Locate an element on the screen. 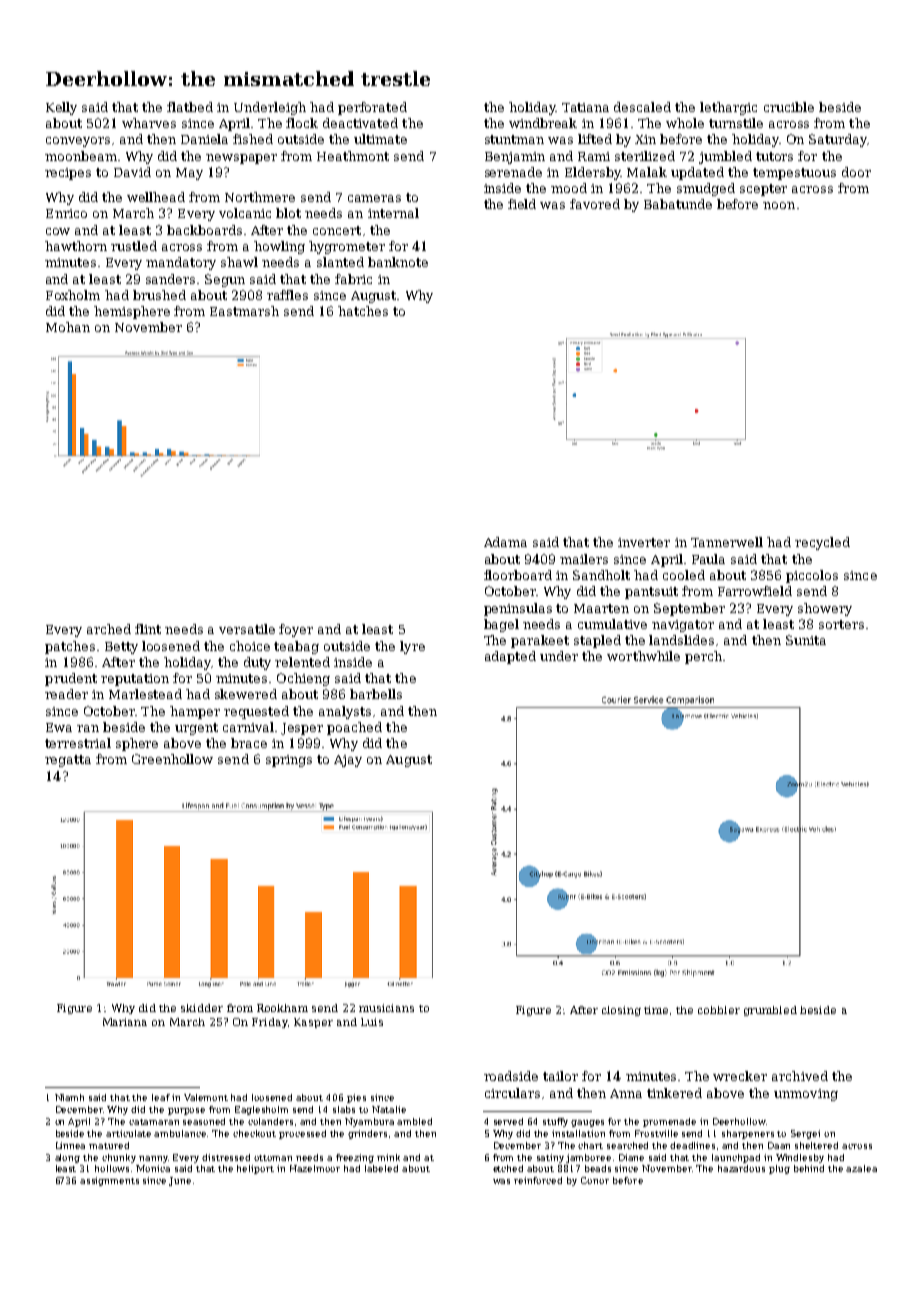 This screenshot has height=1308, width=924. Malak is located at coordinates (647, 172).
